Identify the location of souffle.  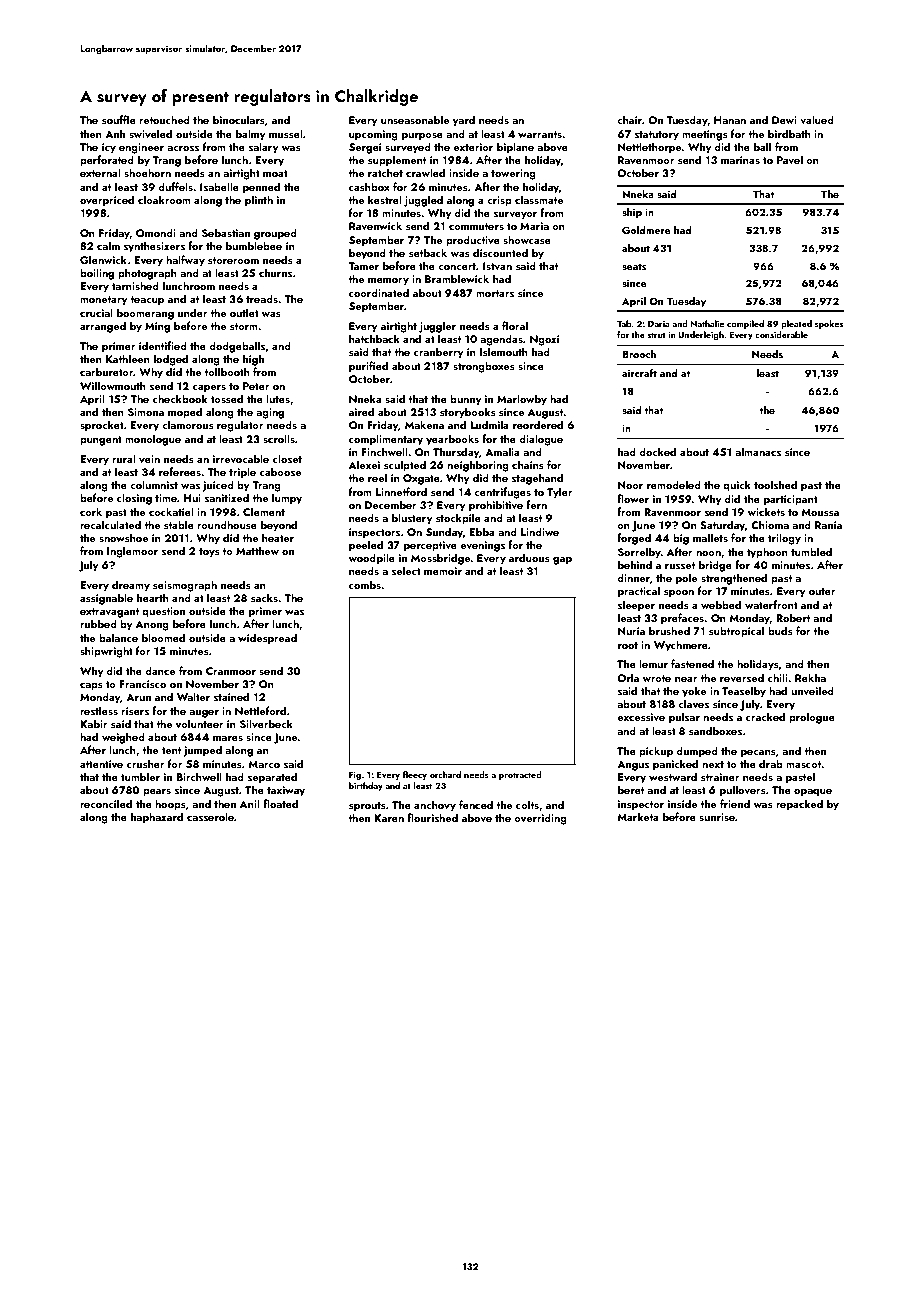
(119, 119).
